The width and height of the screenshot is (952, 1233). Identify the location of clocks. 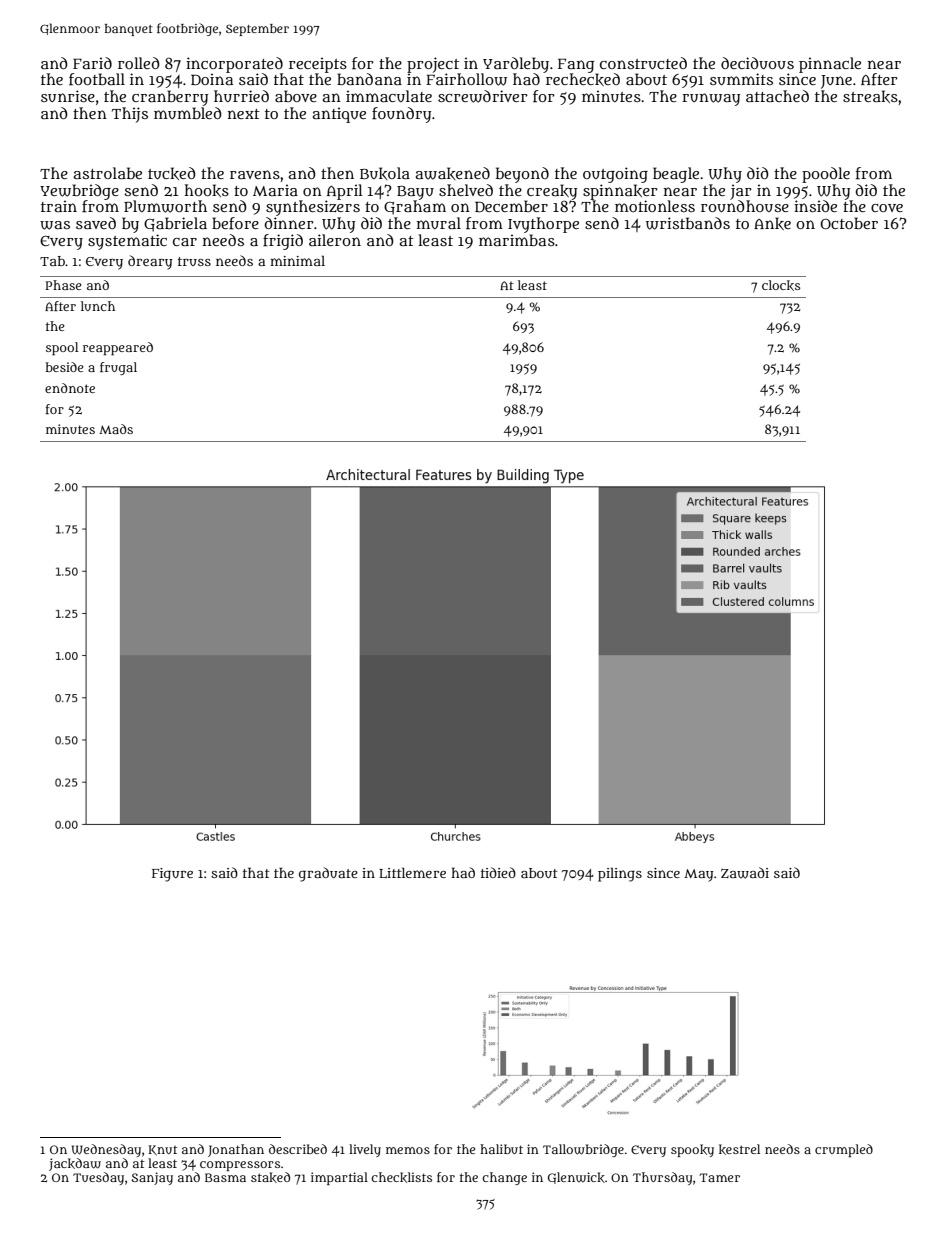
(781, 285).
